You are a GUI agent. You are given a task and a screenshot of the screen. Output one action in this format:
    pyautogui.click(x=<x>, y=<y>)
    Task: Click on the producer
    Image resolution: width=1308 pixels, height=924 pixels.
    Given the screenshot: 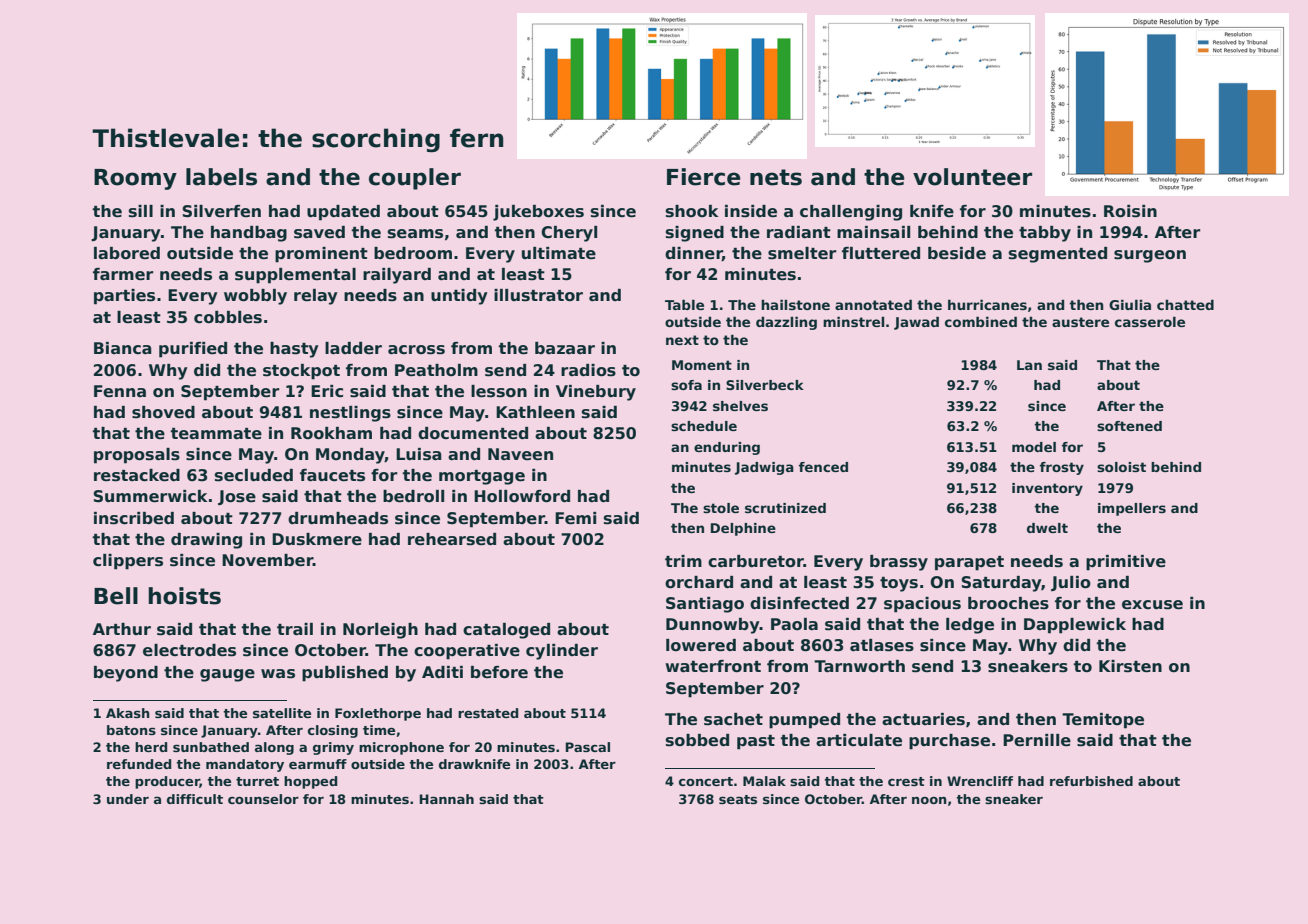 What is the action you would take?
    pyautogui.click(x=167, y=782)
